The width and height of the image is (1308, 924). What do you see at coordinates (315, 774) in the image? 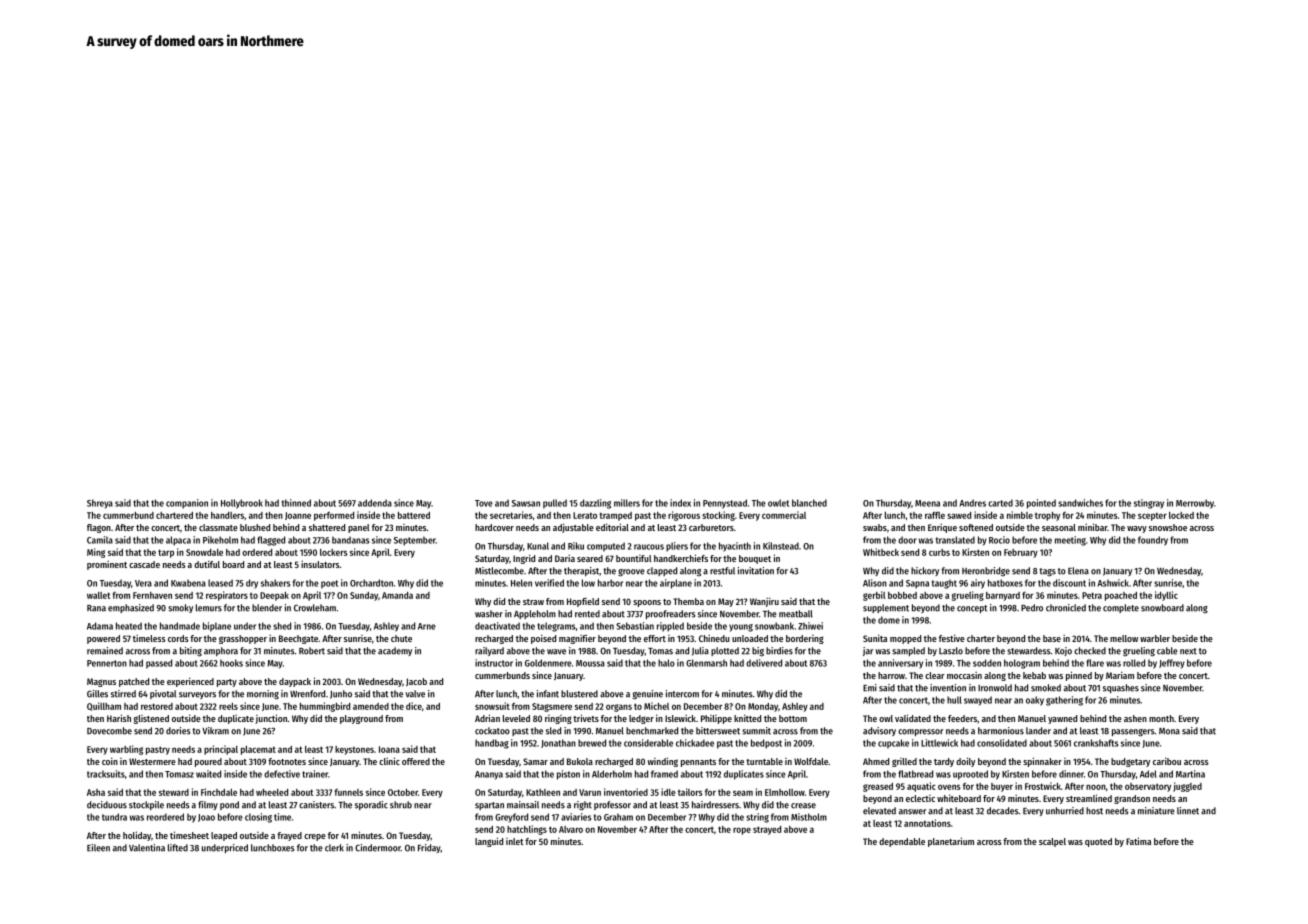
I see `trainer` at bounding box center [315, 774].
